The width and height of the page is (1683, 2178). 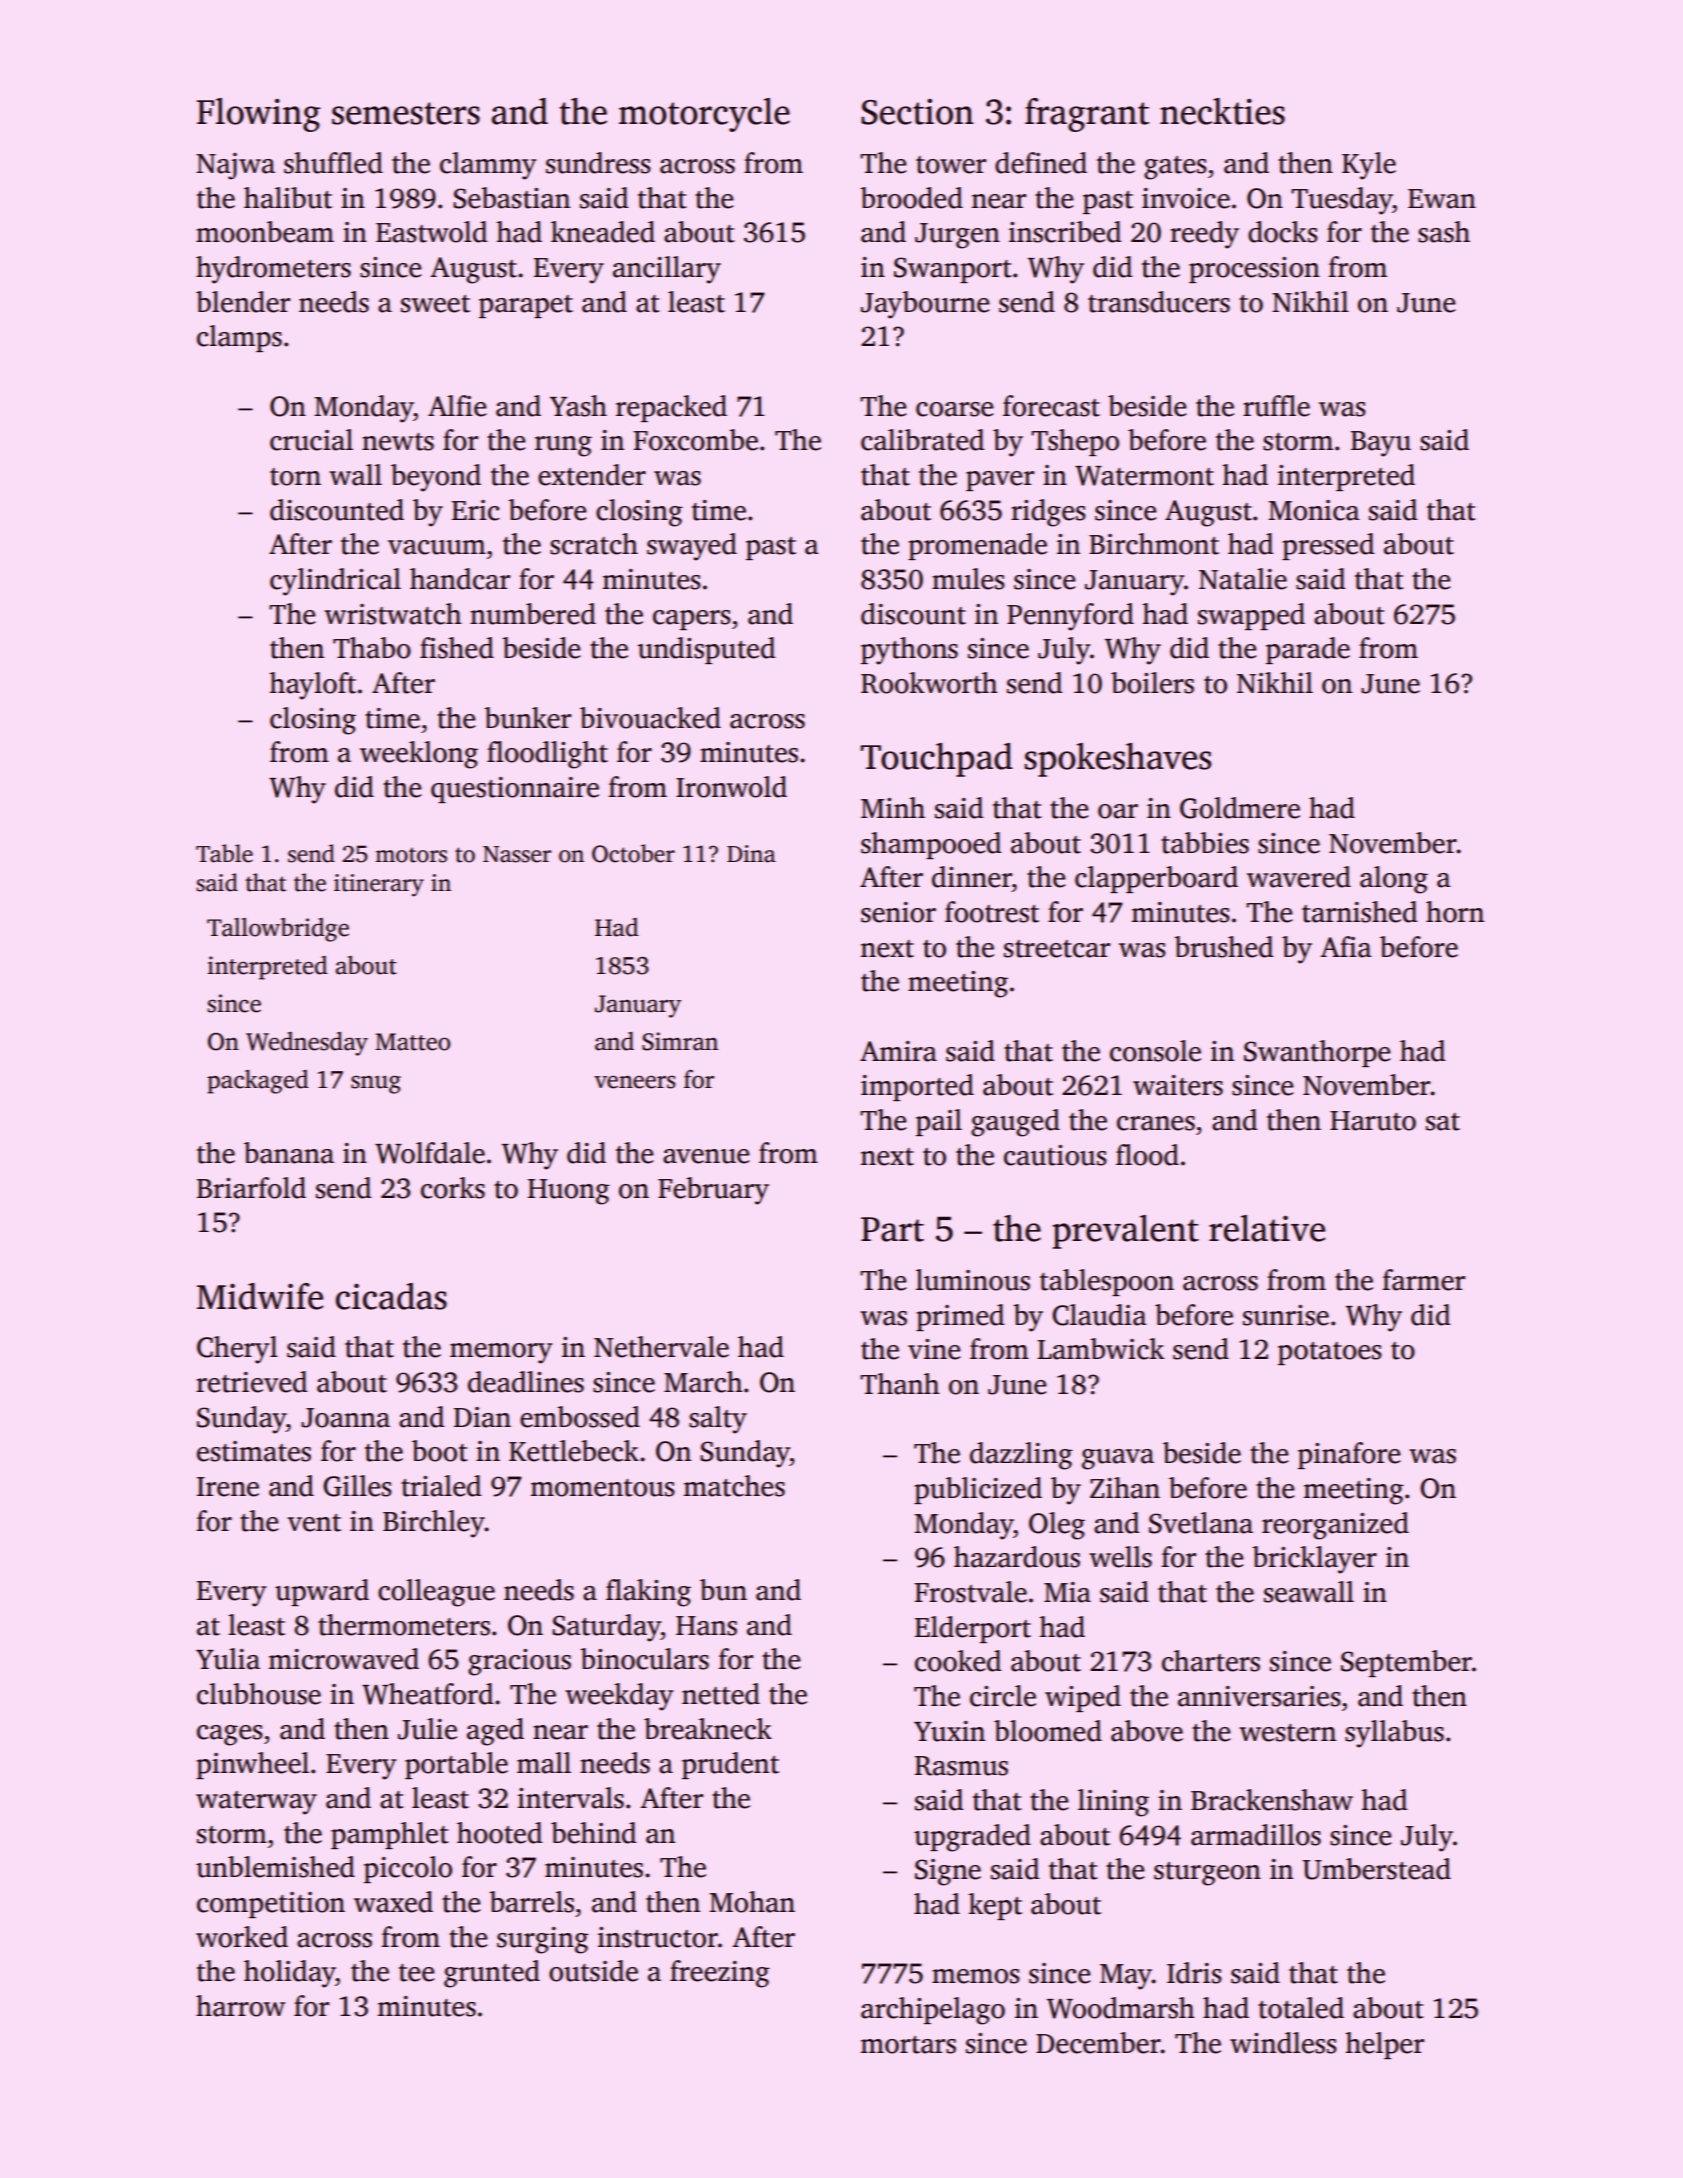 What do you see at coordinates (695, 440) in the page?
I see `Foxcombe` at bounding box center [695, 440].
